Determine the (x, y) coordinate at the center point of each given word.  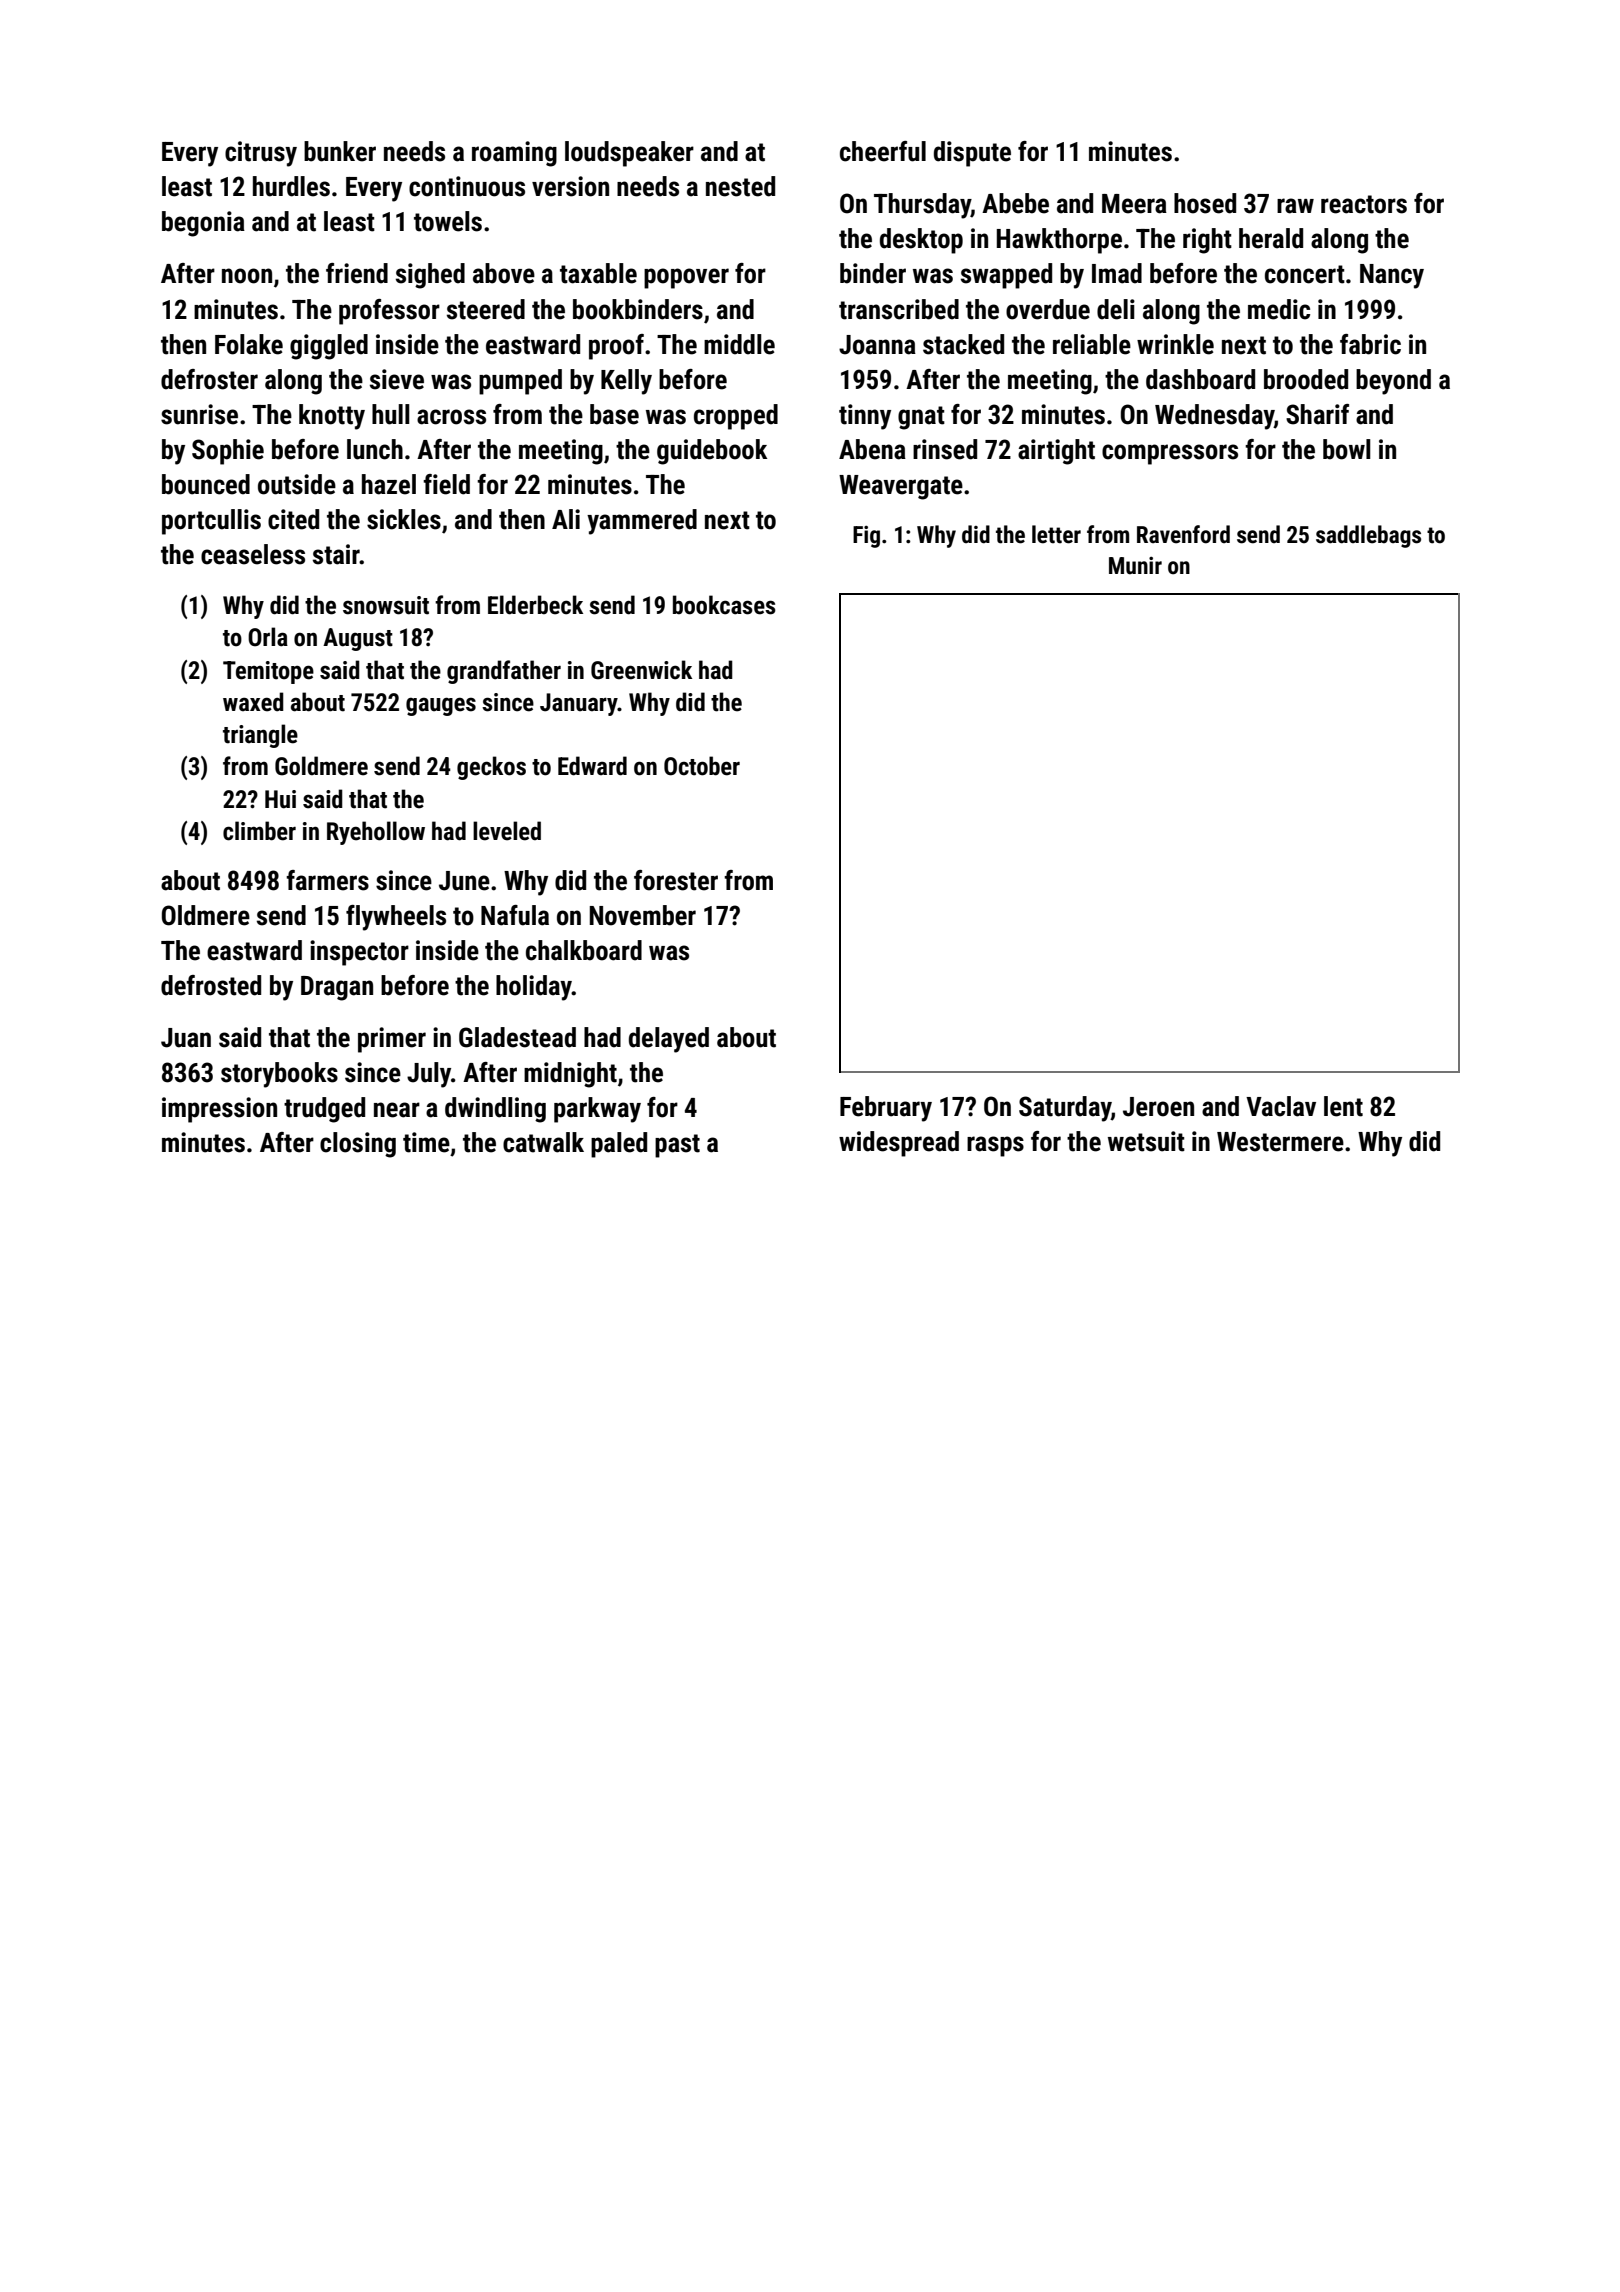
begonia (203, 224)
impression (219, 1110)
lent (1343, 1106)
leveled (507, 831)
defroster (209, 379)
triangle (260, 736)
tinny (865, 417)
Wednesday (1214, 417)
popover (686, 278)
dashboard (1200, 379)
